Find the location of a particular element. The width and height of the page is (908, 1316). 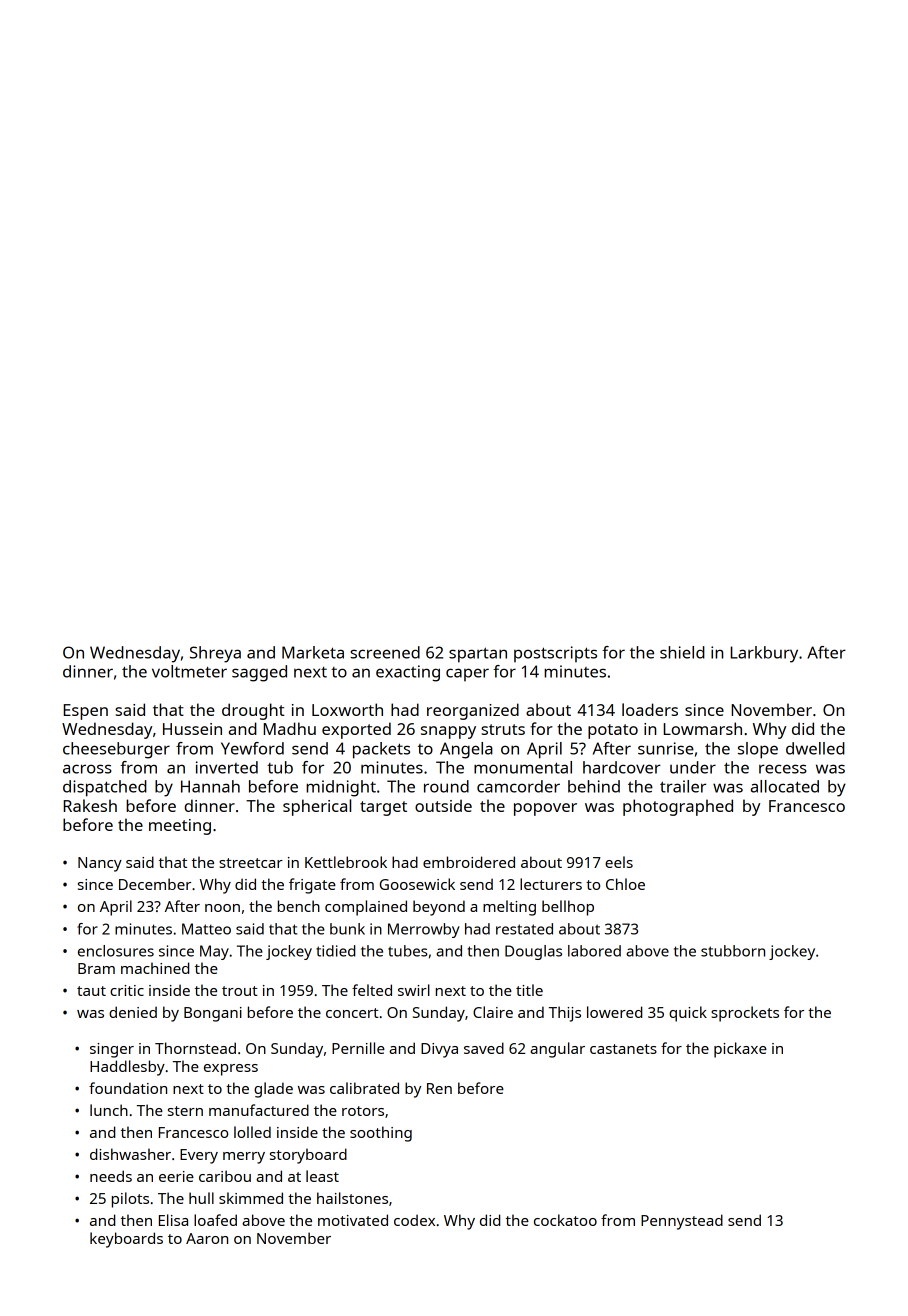

drought is located at coordinates (253, 711).
